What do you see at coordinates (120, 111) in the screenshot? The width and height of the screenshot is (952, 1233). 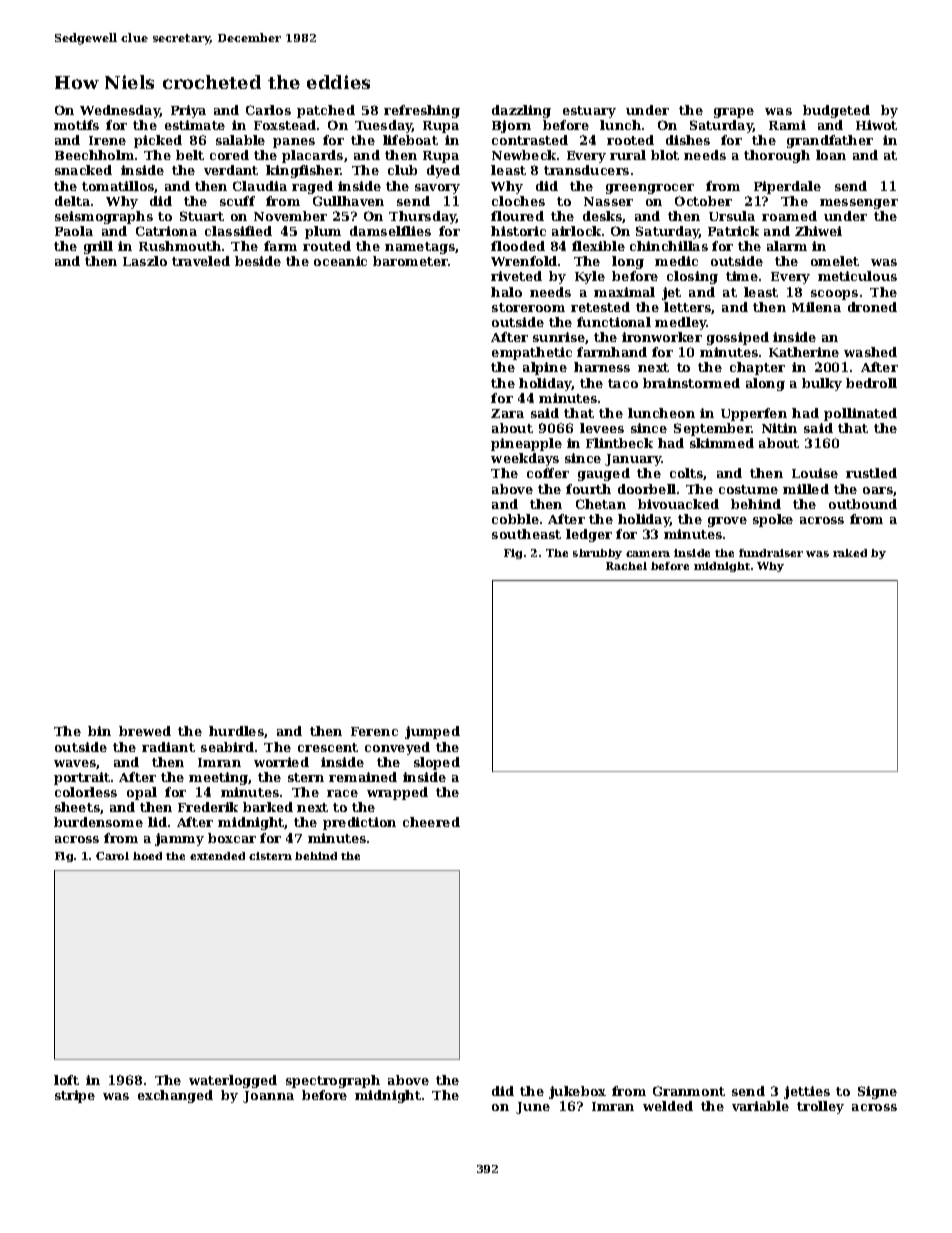 I see `Wednesday` at bounding box center [120, 111].
